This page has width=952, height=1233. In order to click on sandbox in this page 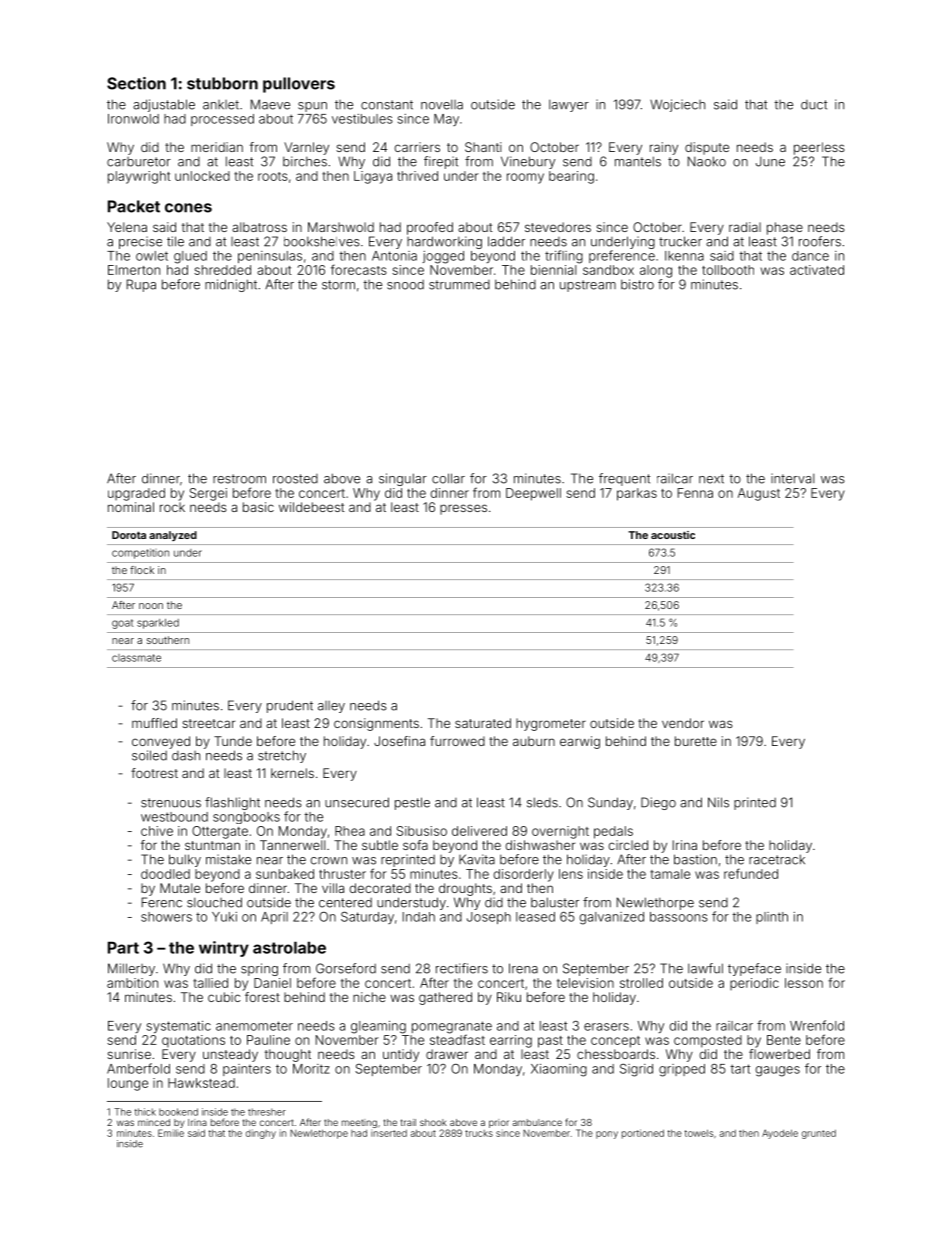, I will do `click(608, 270)`.
